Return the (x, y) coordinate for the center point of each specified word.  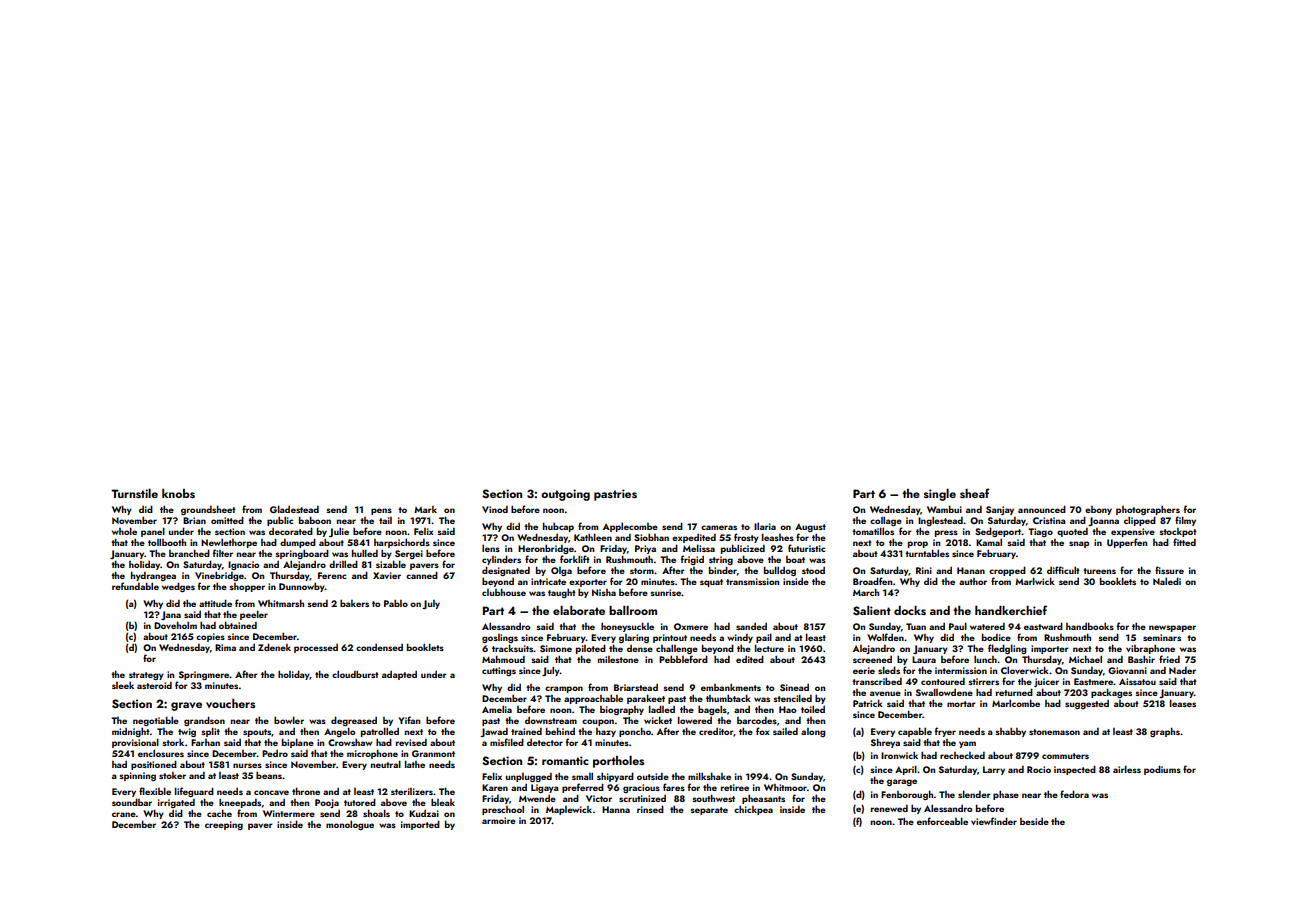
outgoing (565, 495)
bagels (712, 710)
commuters (1065, 756)
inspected (1075, 770)
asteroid (154, 685)
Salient (872, 611)
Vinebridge (219, 576)
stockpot (1178, 532)
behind (560, 731)
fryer (945, 732)
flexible (155, 791)
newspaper (1172, 628)
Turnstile (134, 493)
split (210, 732)
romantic (565, 760)
